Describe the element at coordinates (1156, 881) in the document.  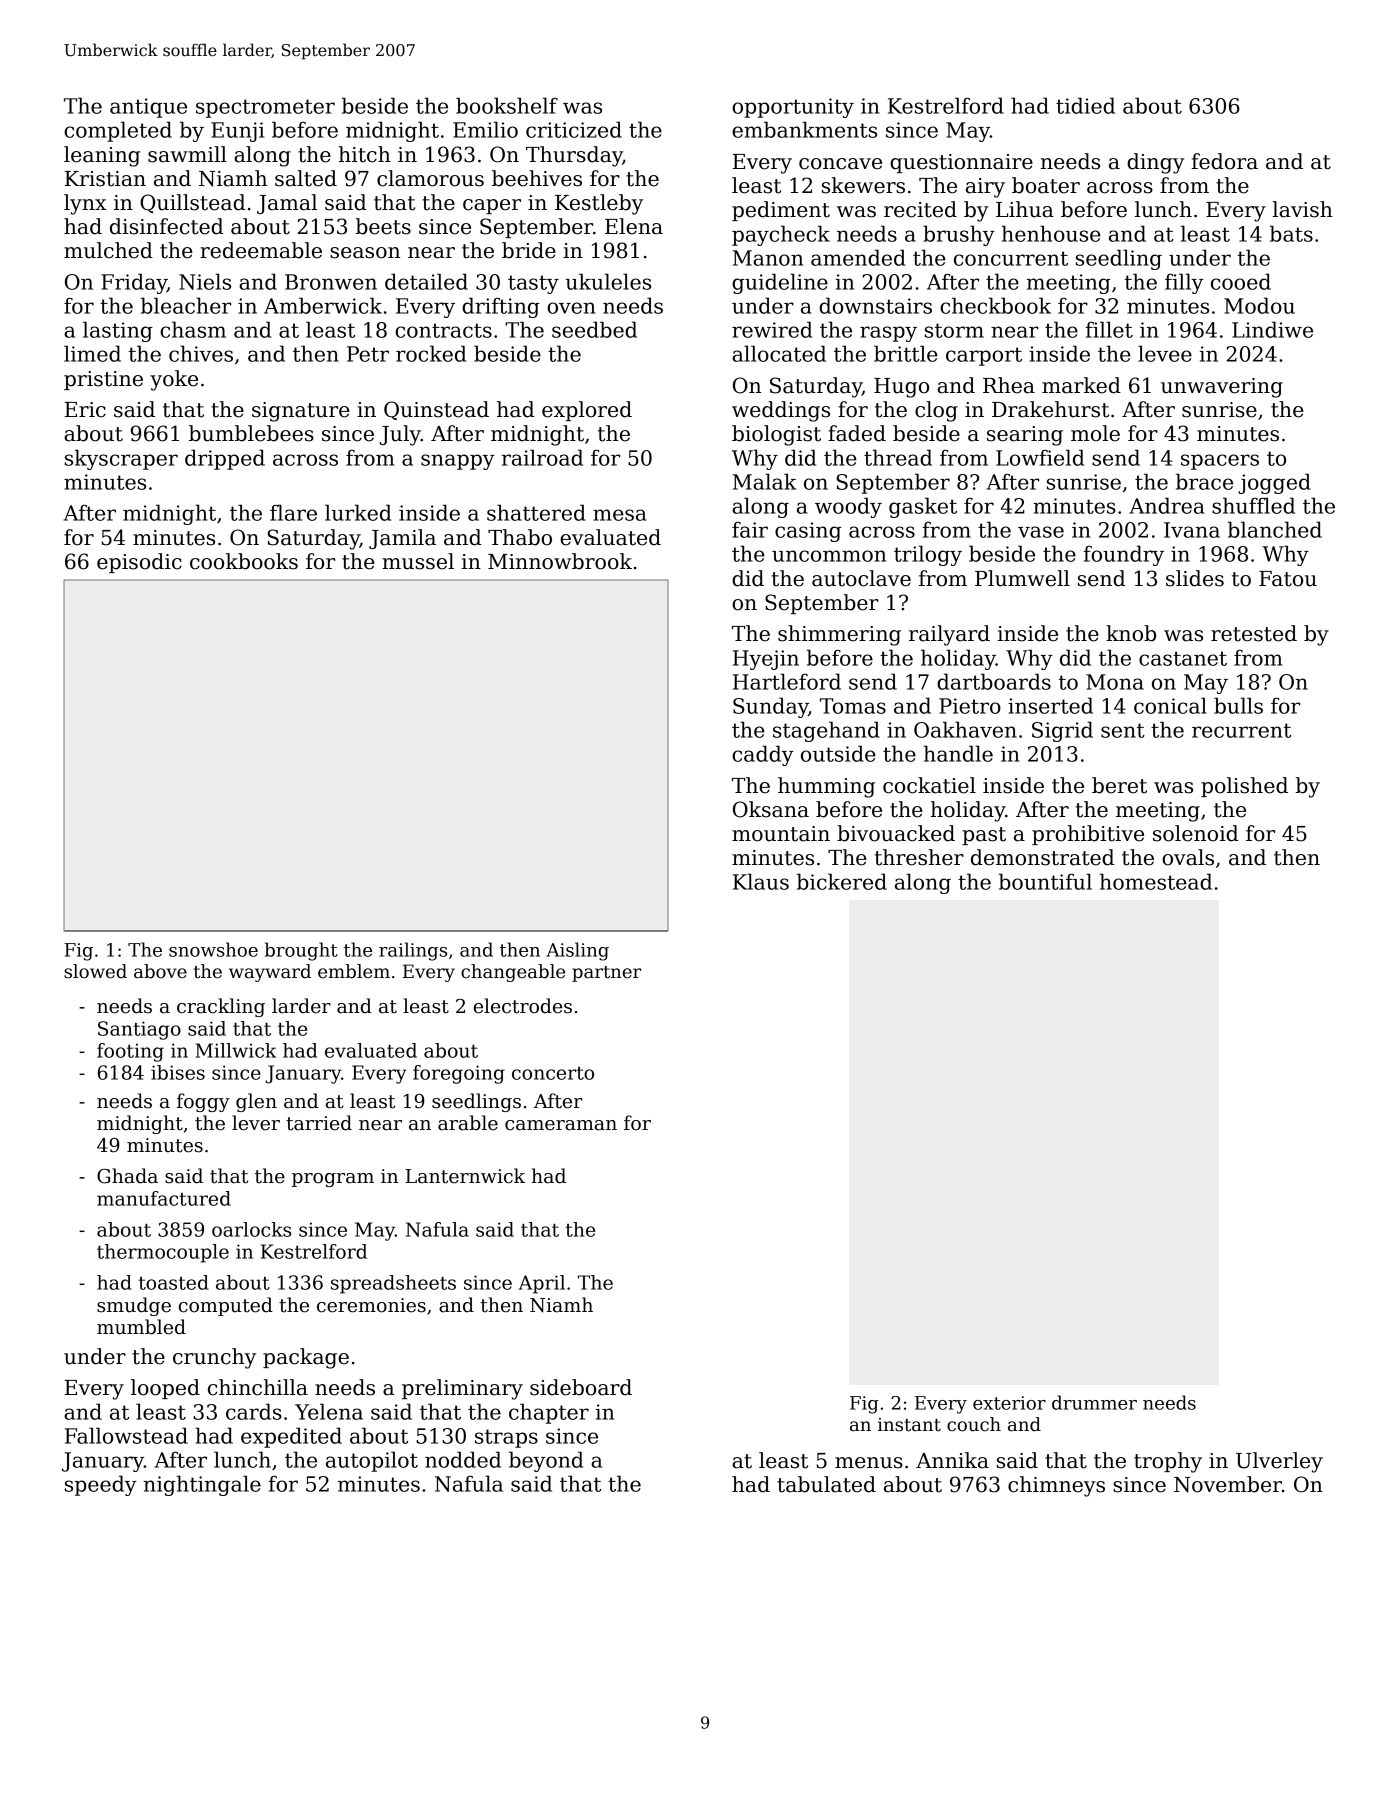
I see `homestead` at that location.
